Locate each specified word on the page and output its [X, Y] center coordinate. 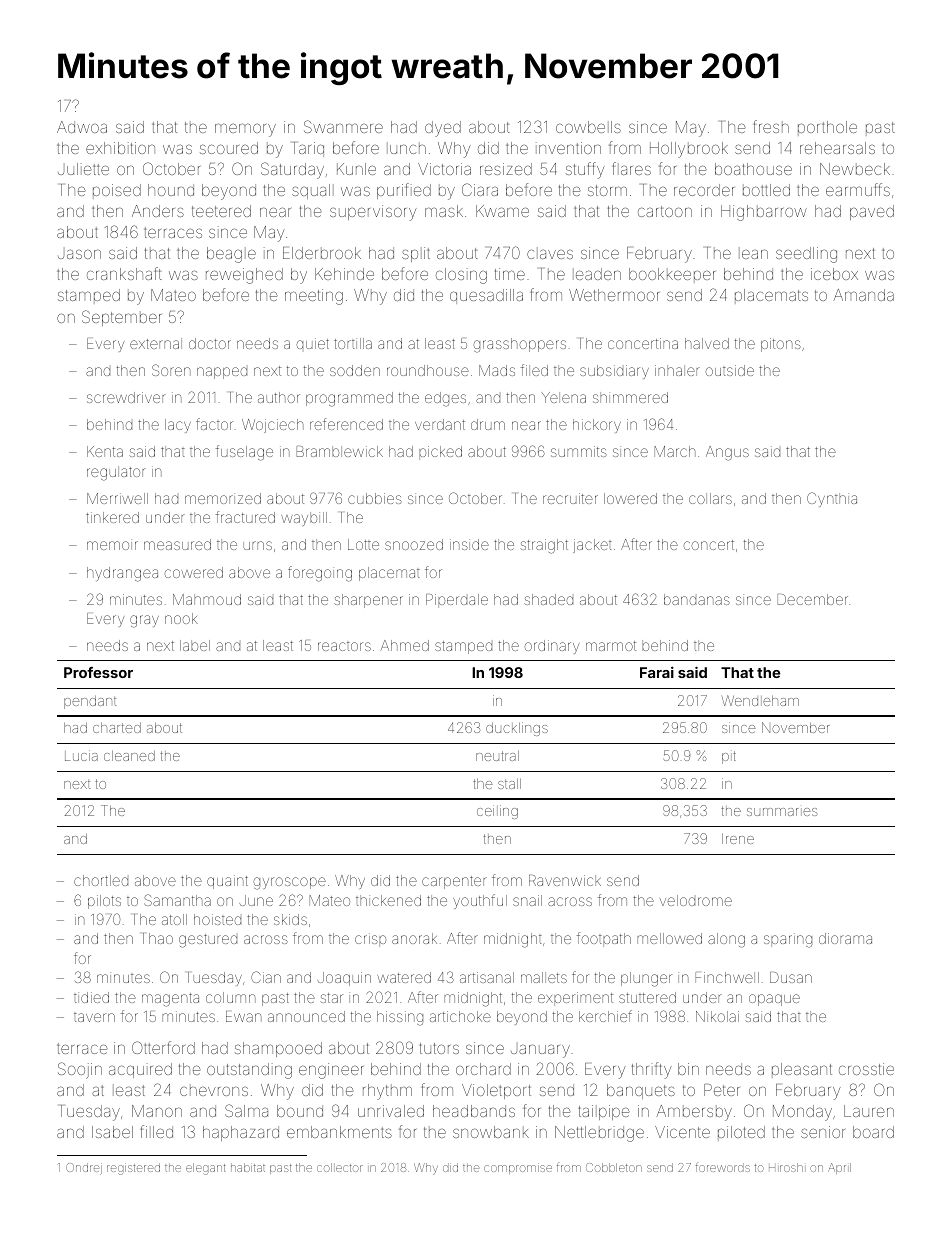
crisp [370, 940]
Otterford [163, 1047]
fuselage [244, 453]
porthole [827, 128]
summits [579, 451]
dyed [443, 129]
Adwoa [82, 127]
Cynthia [832, 499]
